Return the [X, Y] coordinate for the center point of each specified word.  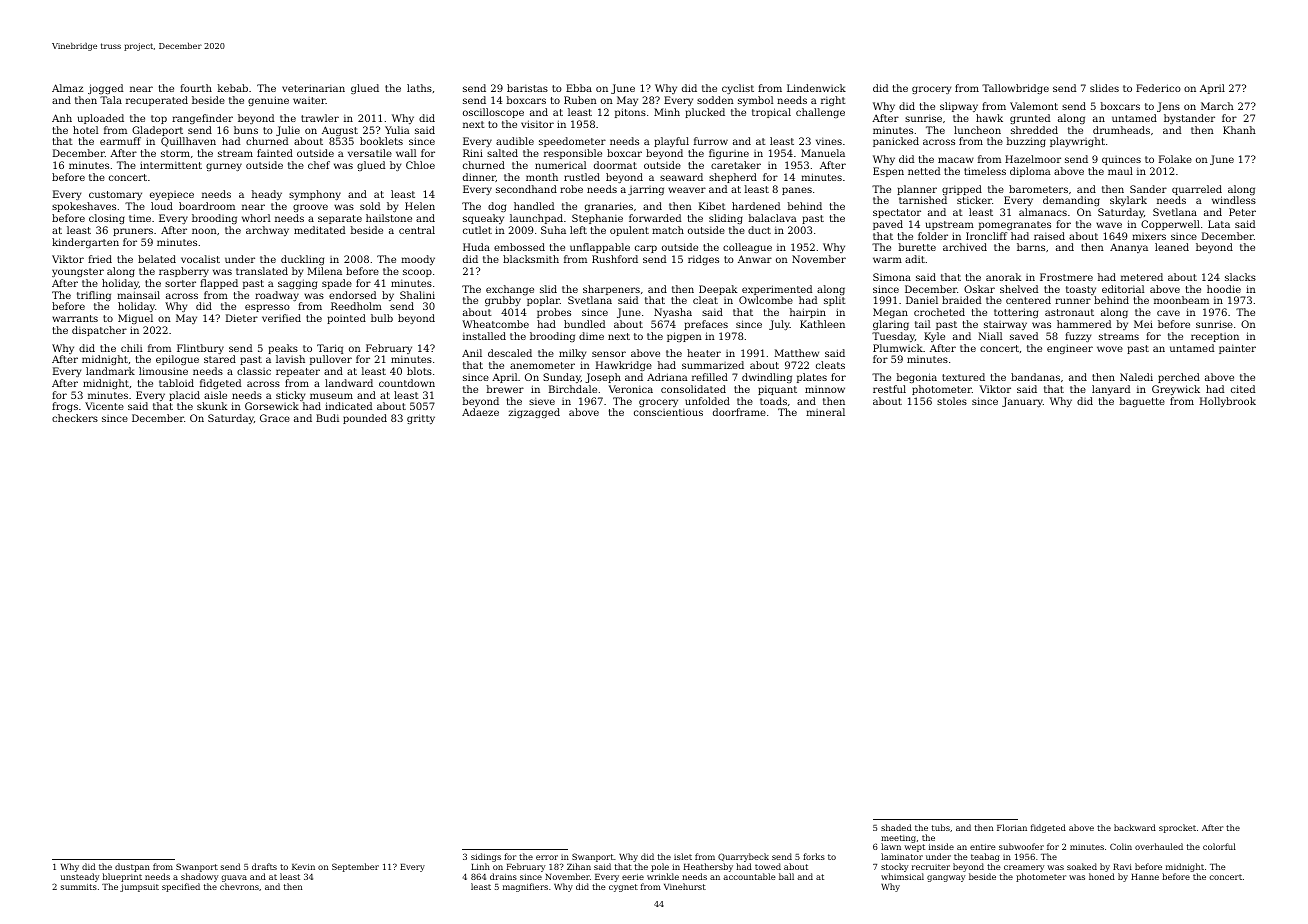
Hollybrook [1228, 402]
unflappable [600, 248]
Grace [275, 418]
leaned [1172, 247]
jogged [105, 89]
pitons [630, 113]
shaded [896, 827]
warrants [75, 318]
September [355, 867]
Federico [1158, 88]
